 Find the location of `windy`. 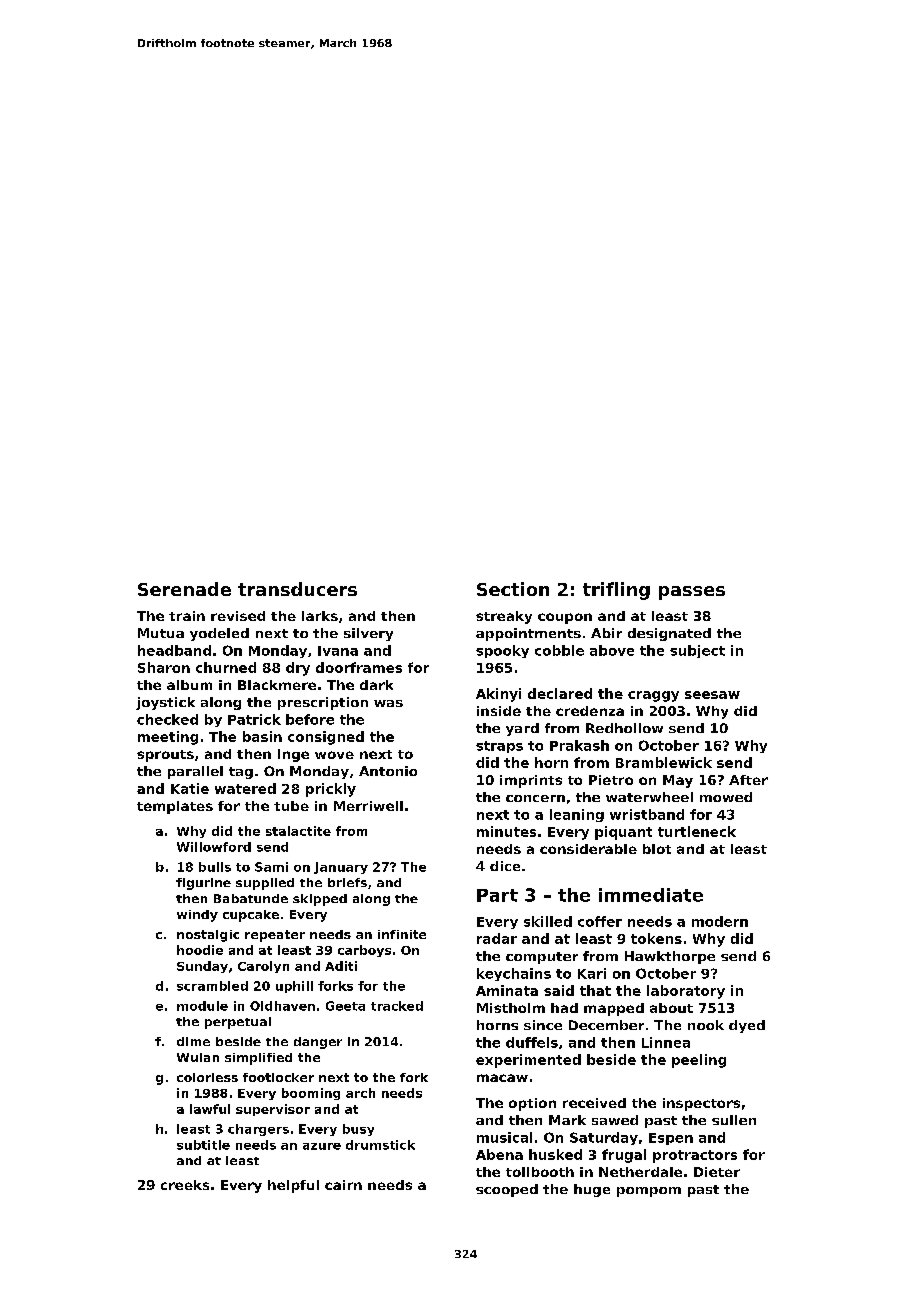

windy is located at coordinates (197, 916).
